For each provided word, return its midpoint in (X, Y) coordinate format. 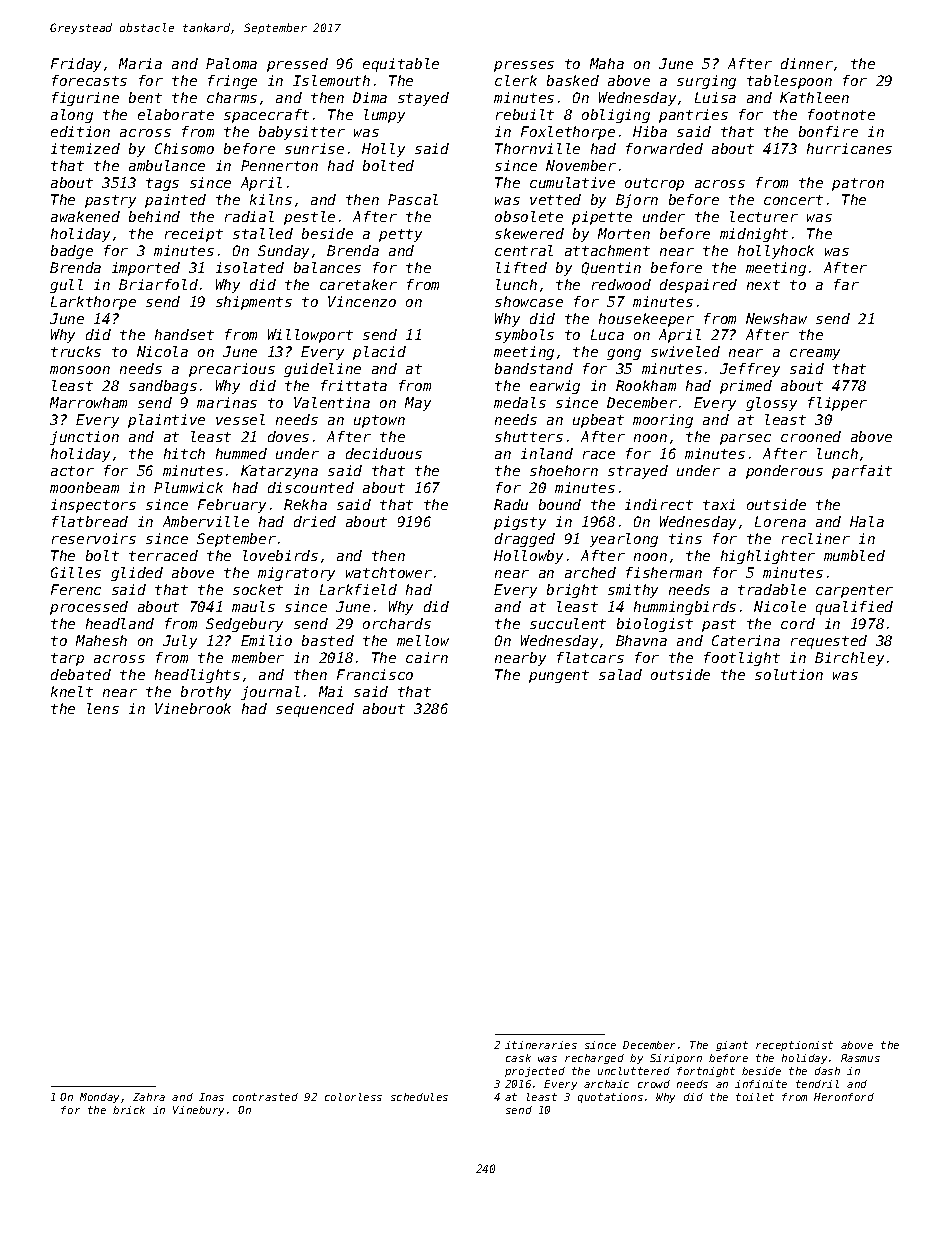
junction (84, 438)
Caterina (746, 640)
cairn (427, 657)
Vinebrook (193, 708)
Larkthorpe (93, 303)
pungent (559, 676)
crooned (811, 436)
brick (129, 1110)
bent (145, 97)
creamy (815, 354)
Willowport (310, 336)
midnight (754, 235)
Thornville (537, 148)
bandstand (534, 368)
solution (789, 674)
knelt (72, 691)
